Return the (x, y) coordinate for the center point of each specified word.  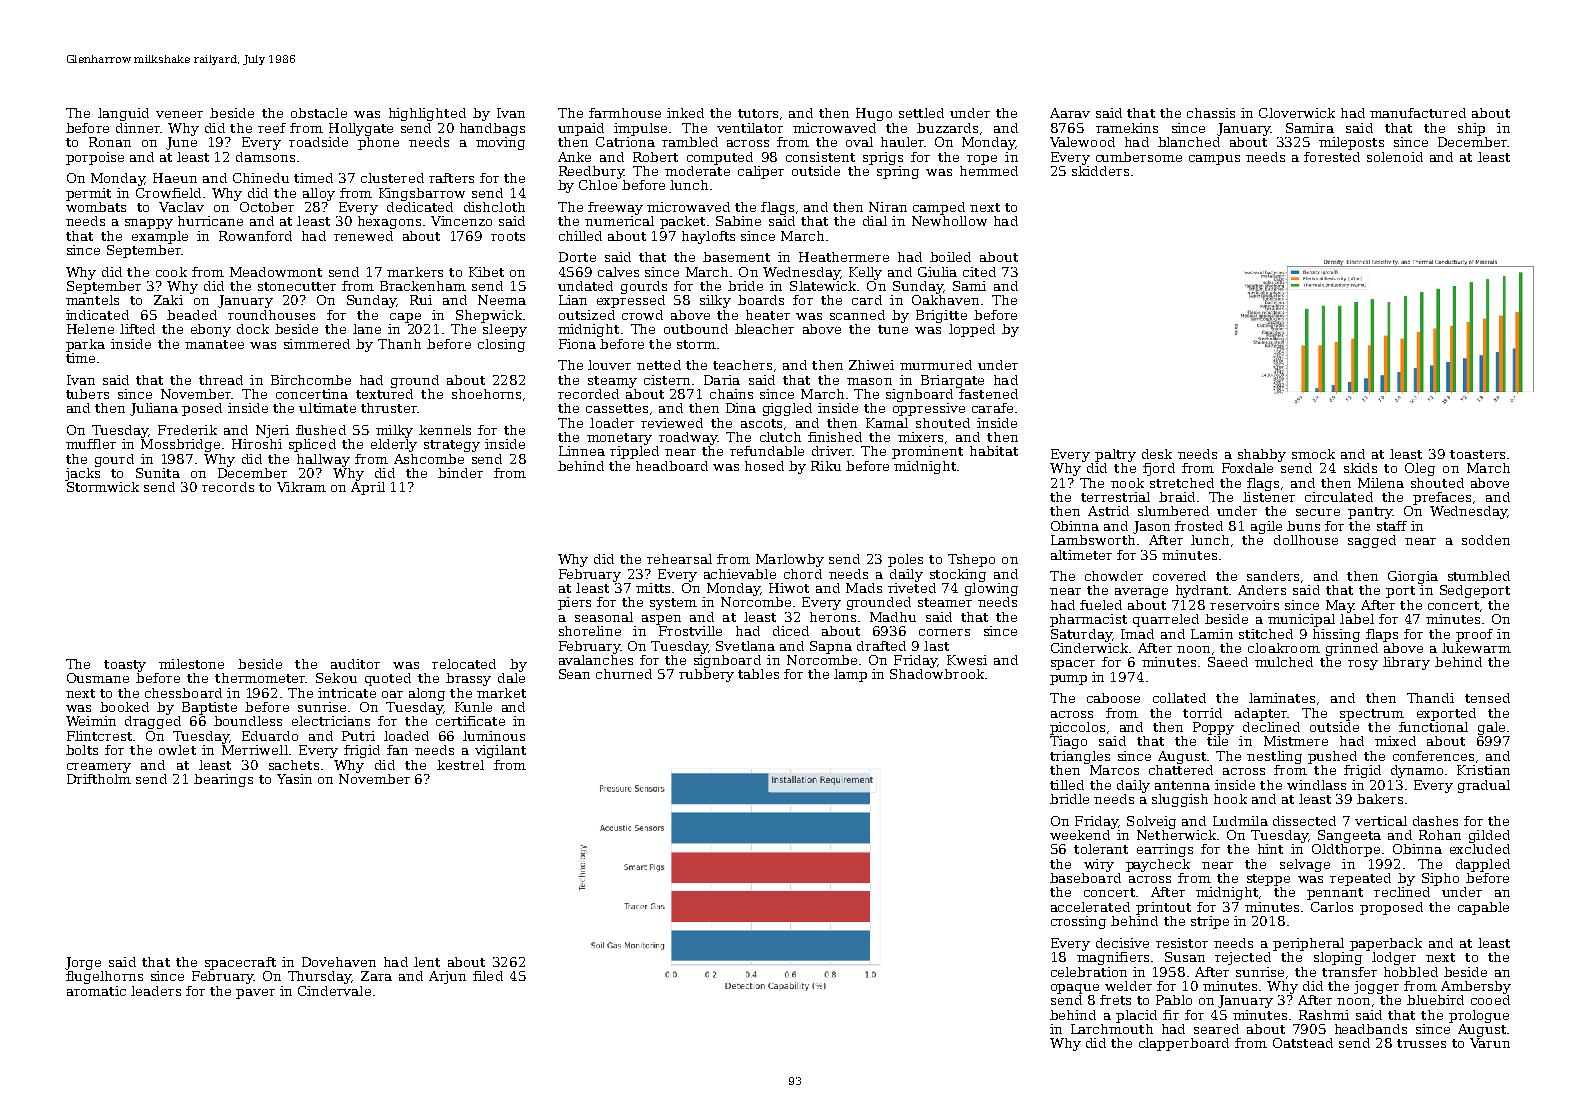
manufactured (1418, 113)
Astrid (1108, 511)
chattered (1181, 770)
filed (488, 976)
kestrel (460, 765)
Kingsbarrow (422, 194)
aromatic (96, 991)
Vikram (301, 487)
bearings (223, 780)
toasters (1477, 454)
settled (921, 113)
